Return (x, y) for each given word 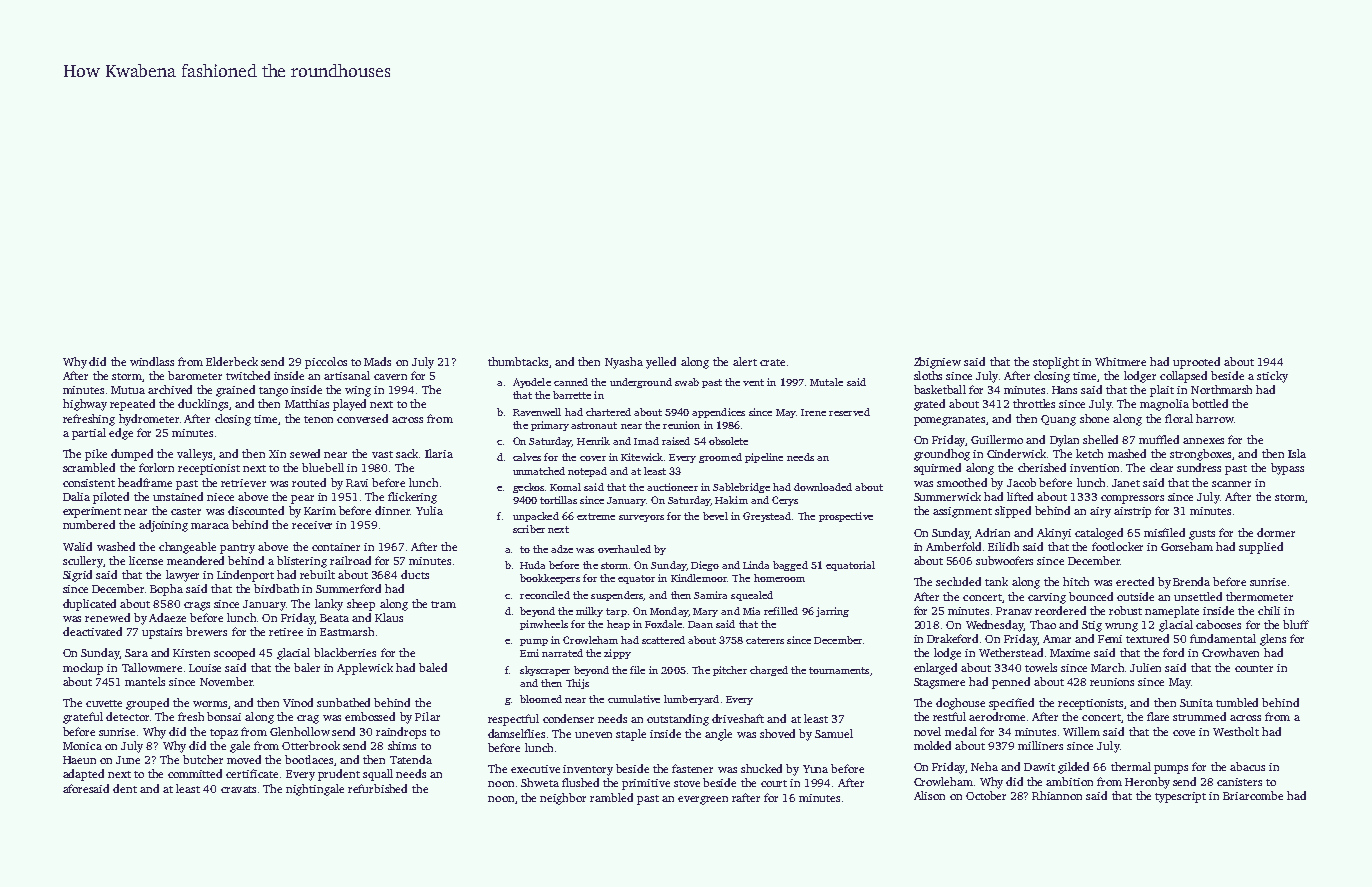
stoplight (1056, 363)
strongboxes (1200, 455)
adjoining (163, 526)
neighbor (563, 799)
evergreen (703, 800)
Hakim (731, 500)
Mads (377, 361)
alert (745, 361)
